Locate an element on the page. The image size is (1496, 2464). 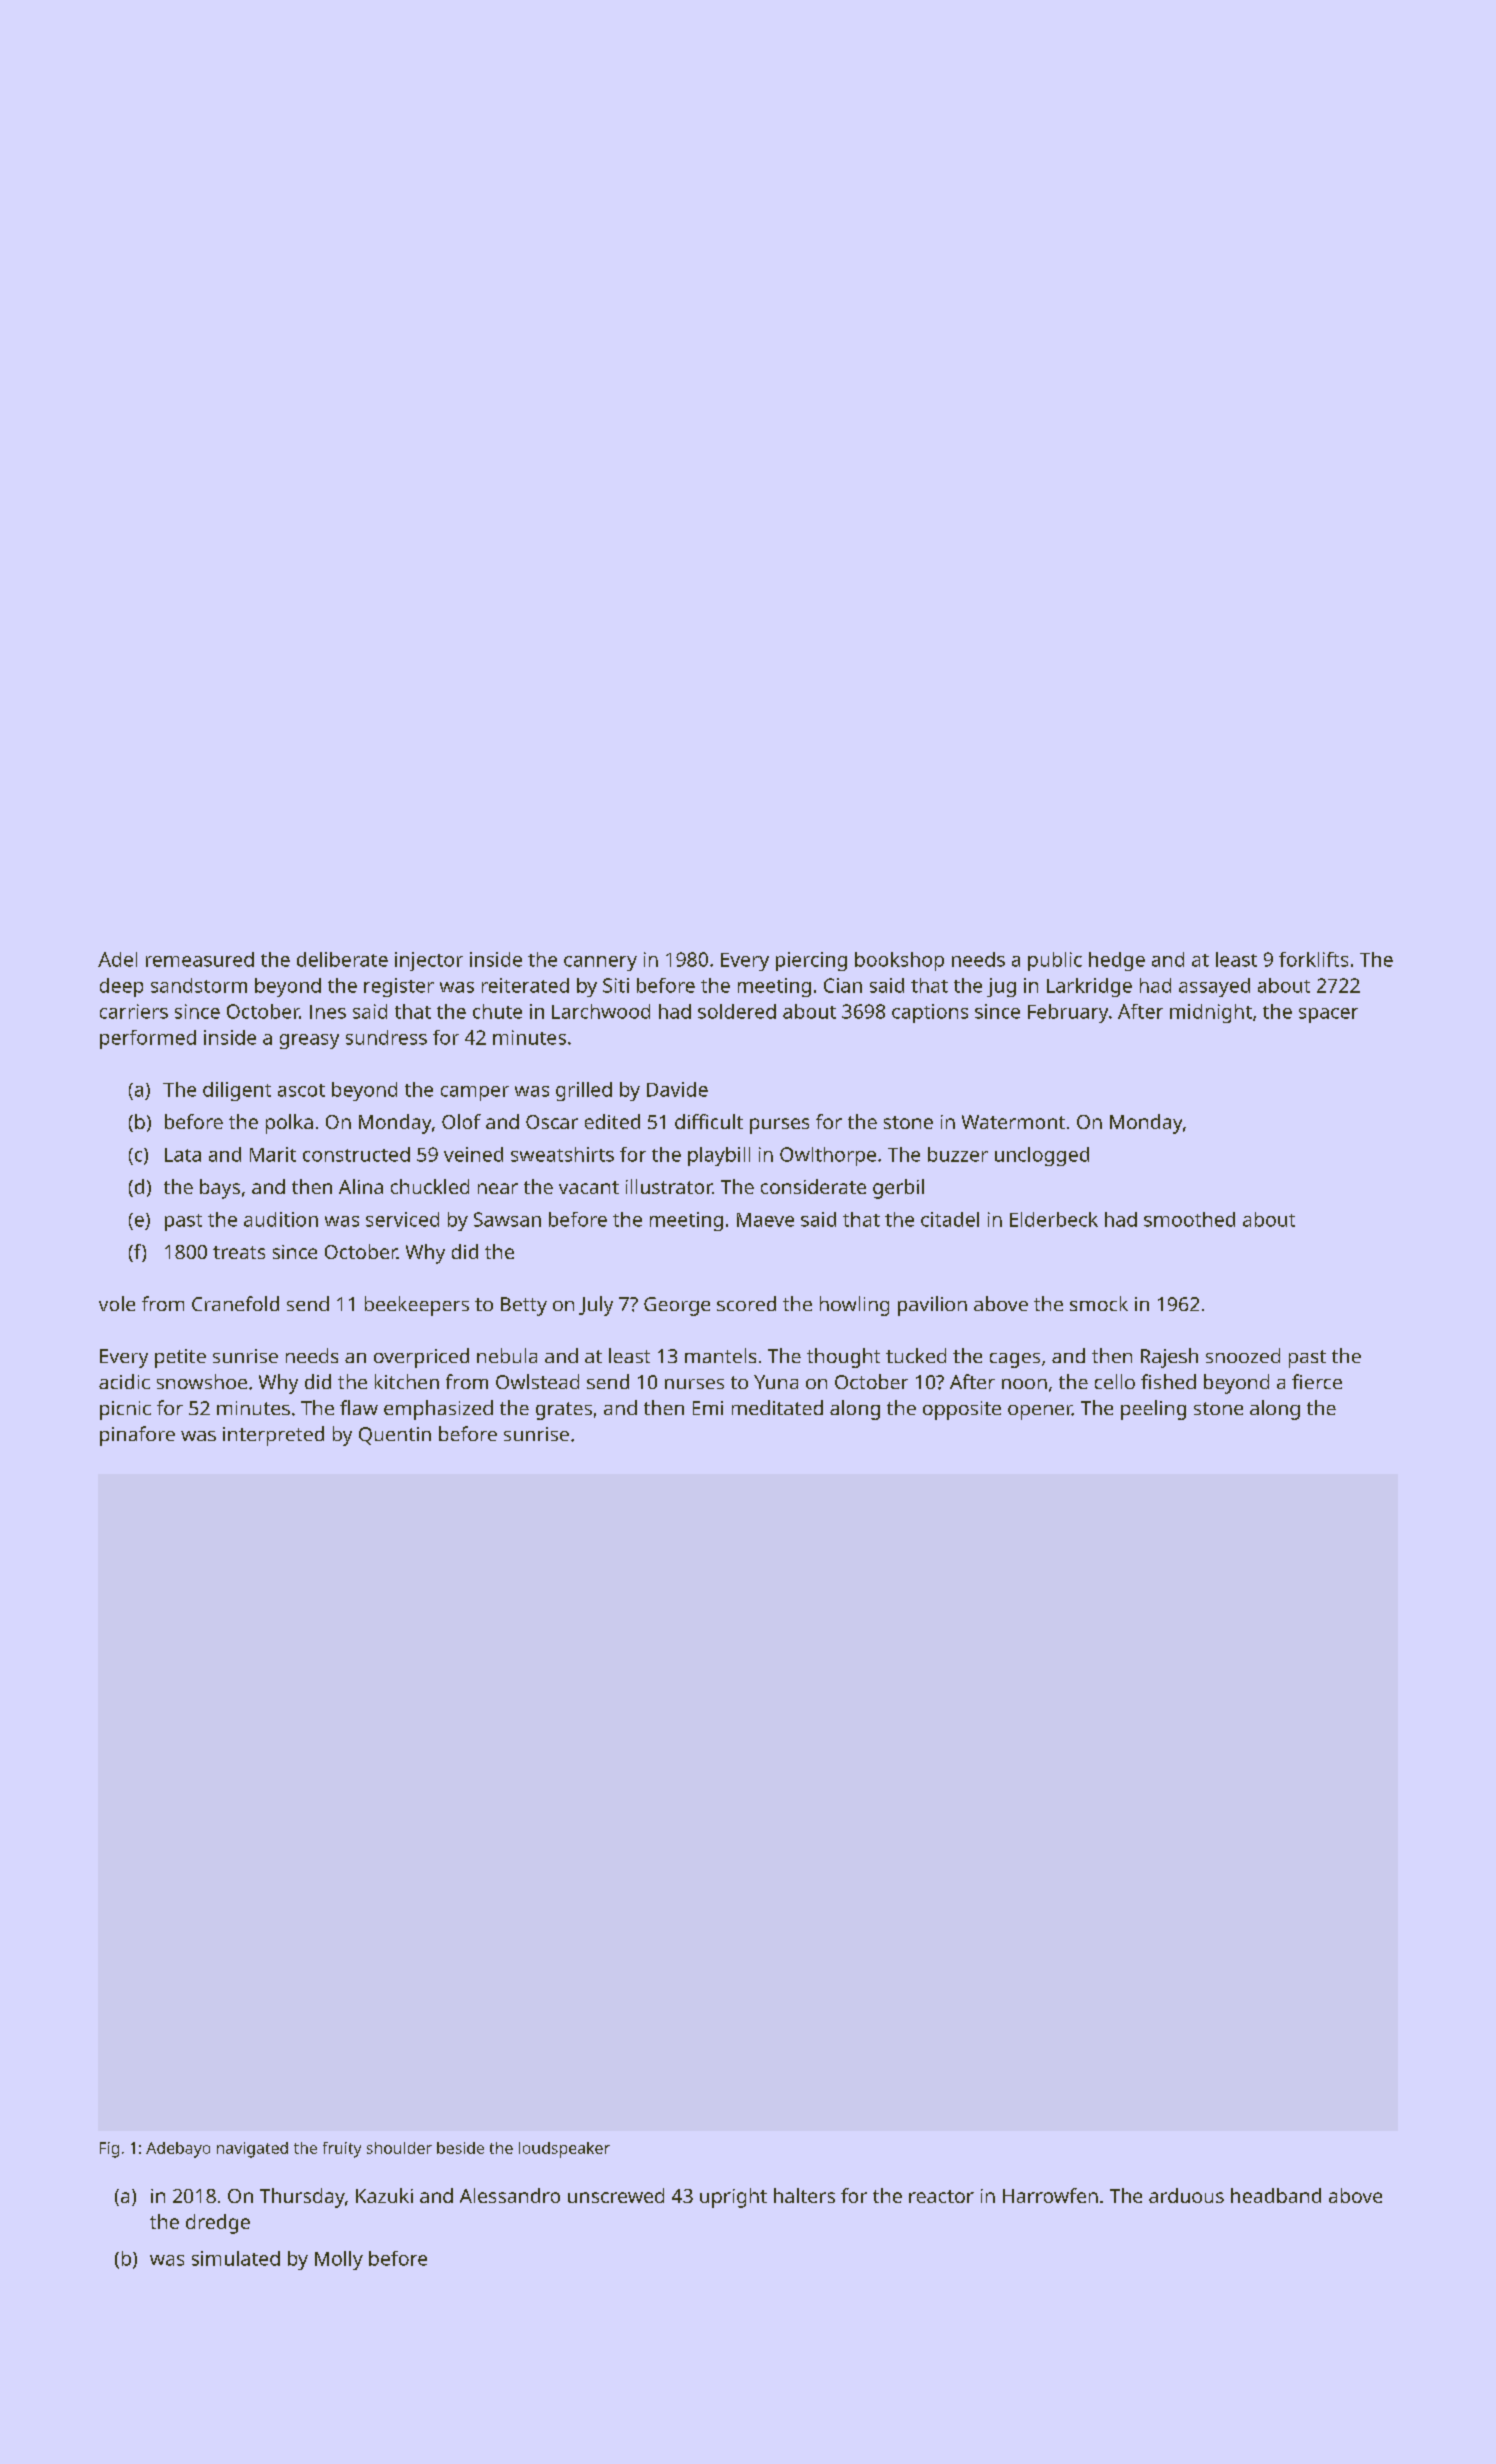
smoothed is located at coordinates (1189, 1219).
